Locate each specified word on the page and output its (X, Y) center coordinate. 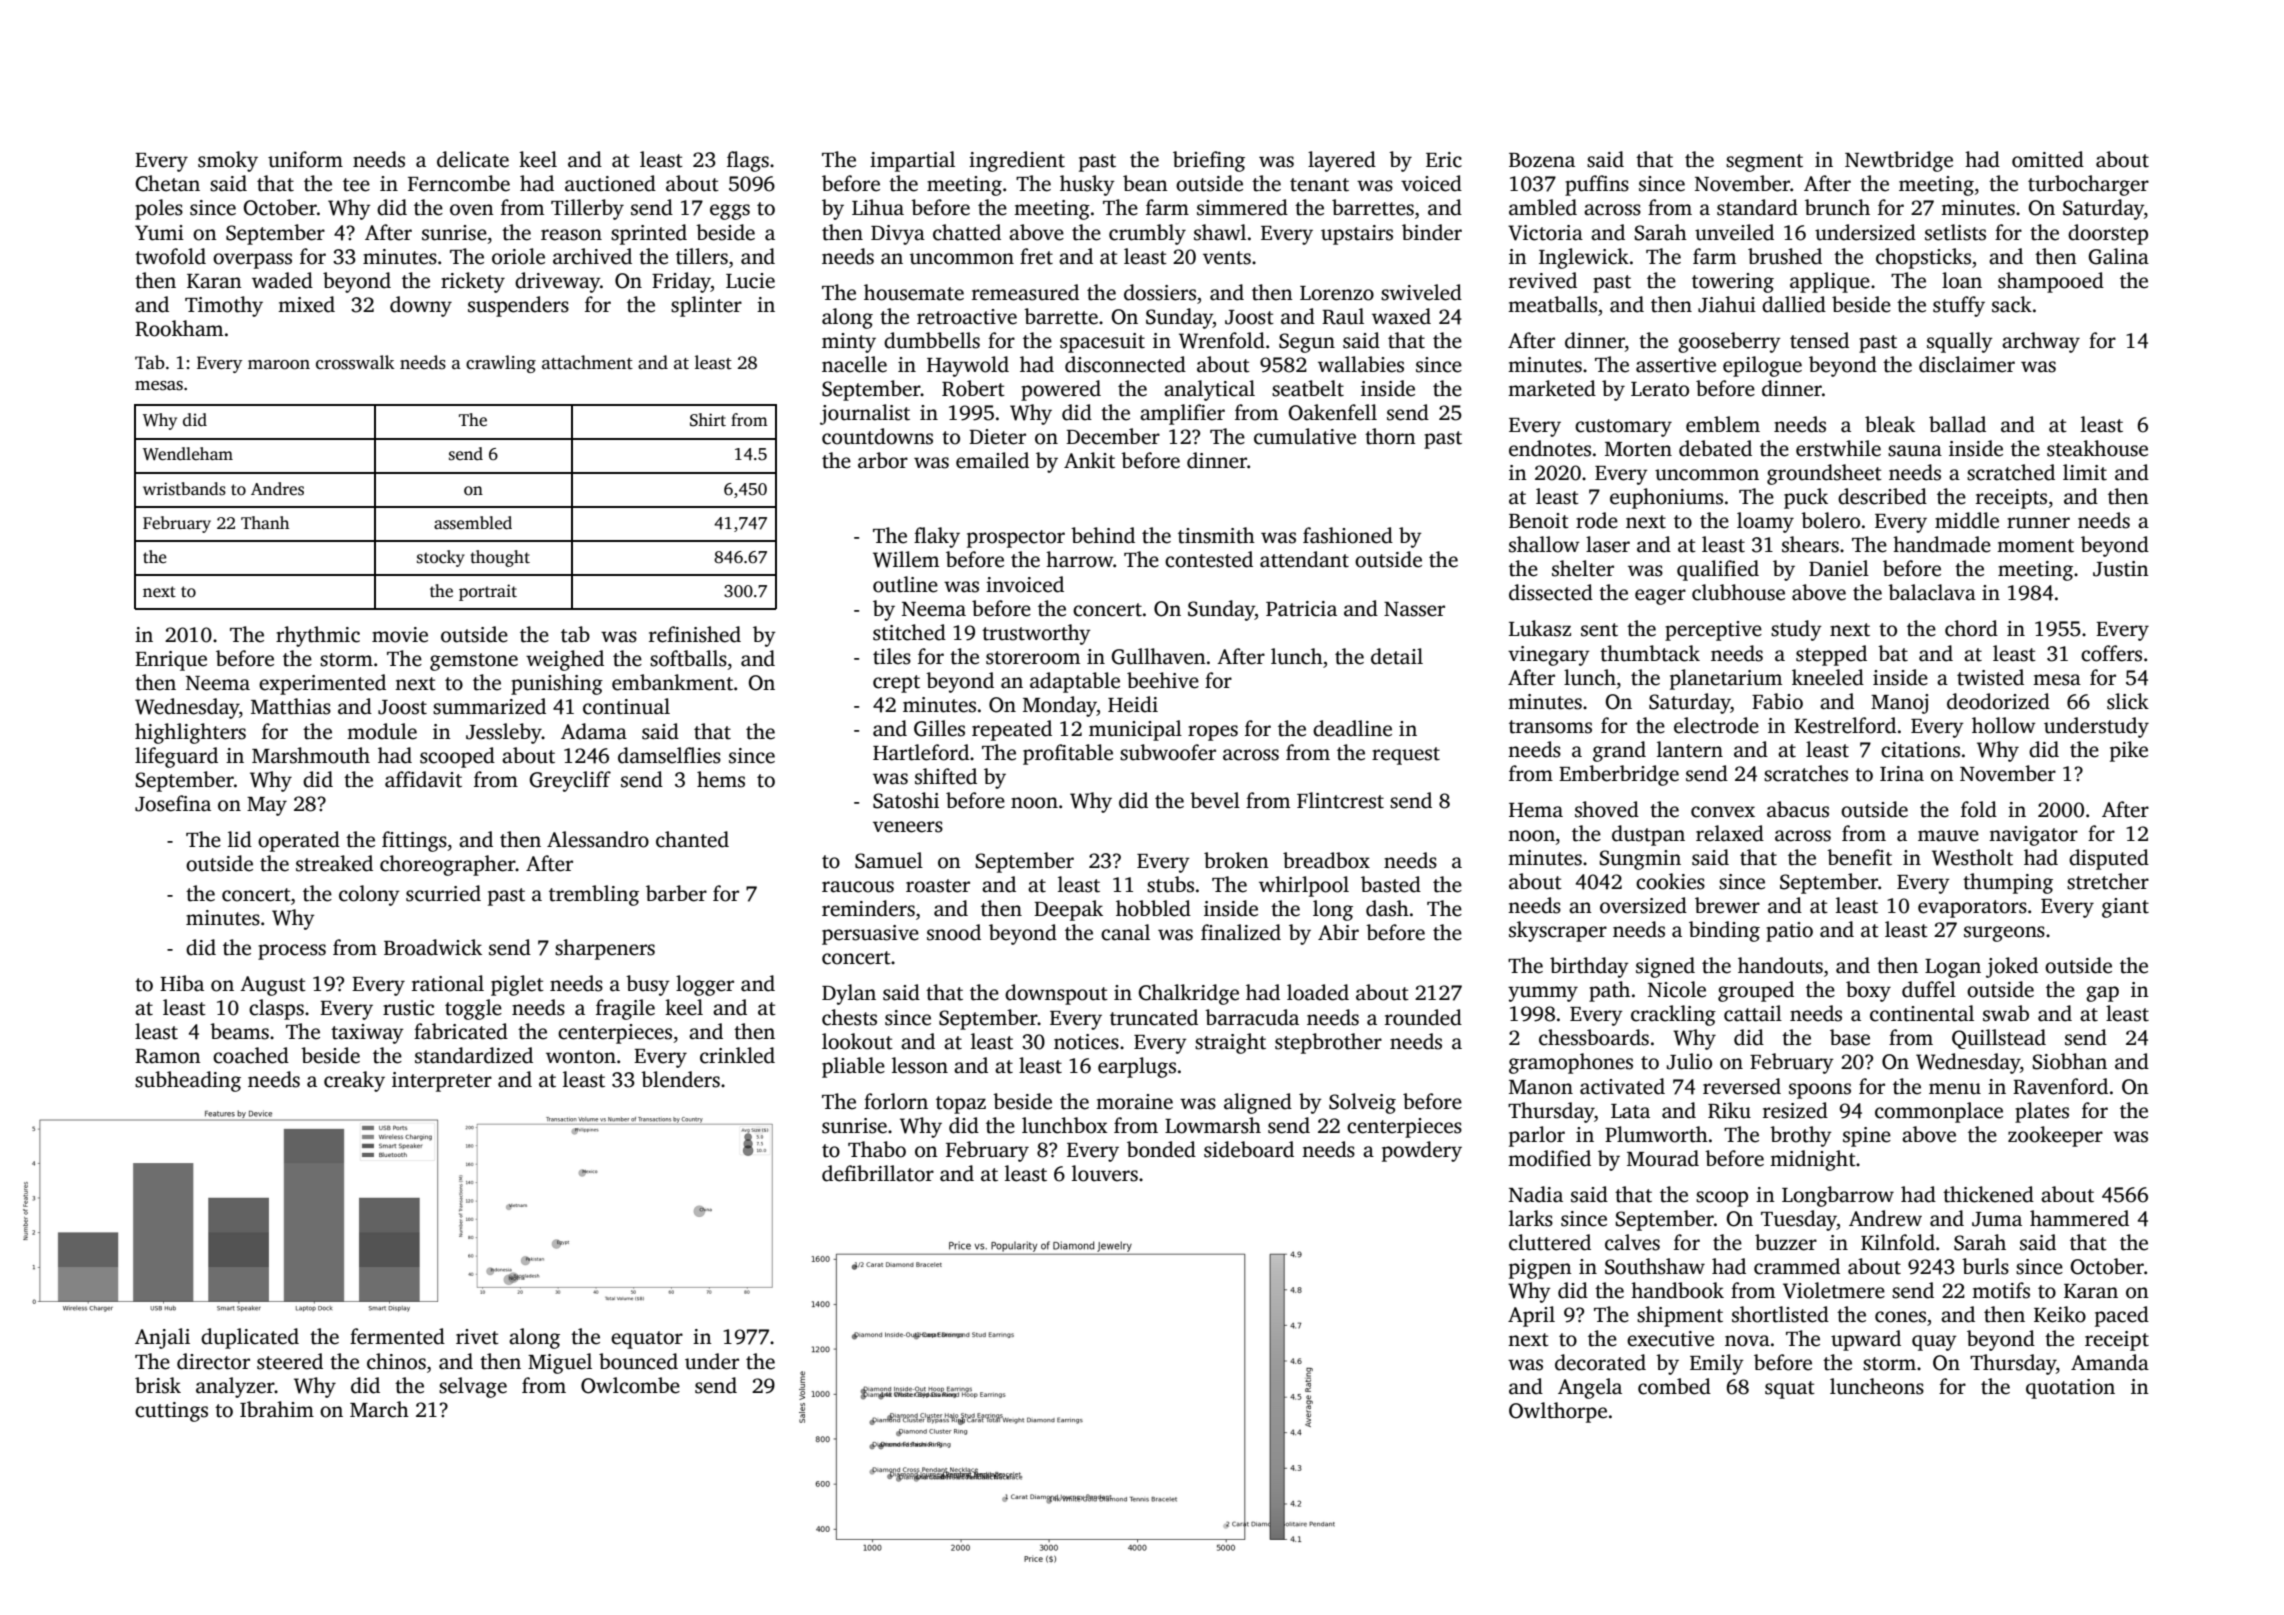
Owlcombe (630, 1385)
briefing (1209, 161)
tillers (702, 256)
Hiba (182, 983)
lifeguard (176, 757)
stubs (1170, 884)
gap (2102, 994)
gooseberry (1729, 342)
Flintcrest (1340, 800)
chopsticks (1923, 258)
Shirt (708, 420)
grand (1619, 751)
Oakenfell (1333, 412)
